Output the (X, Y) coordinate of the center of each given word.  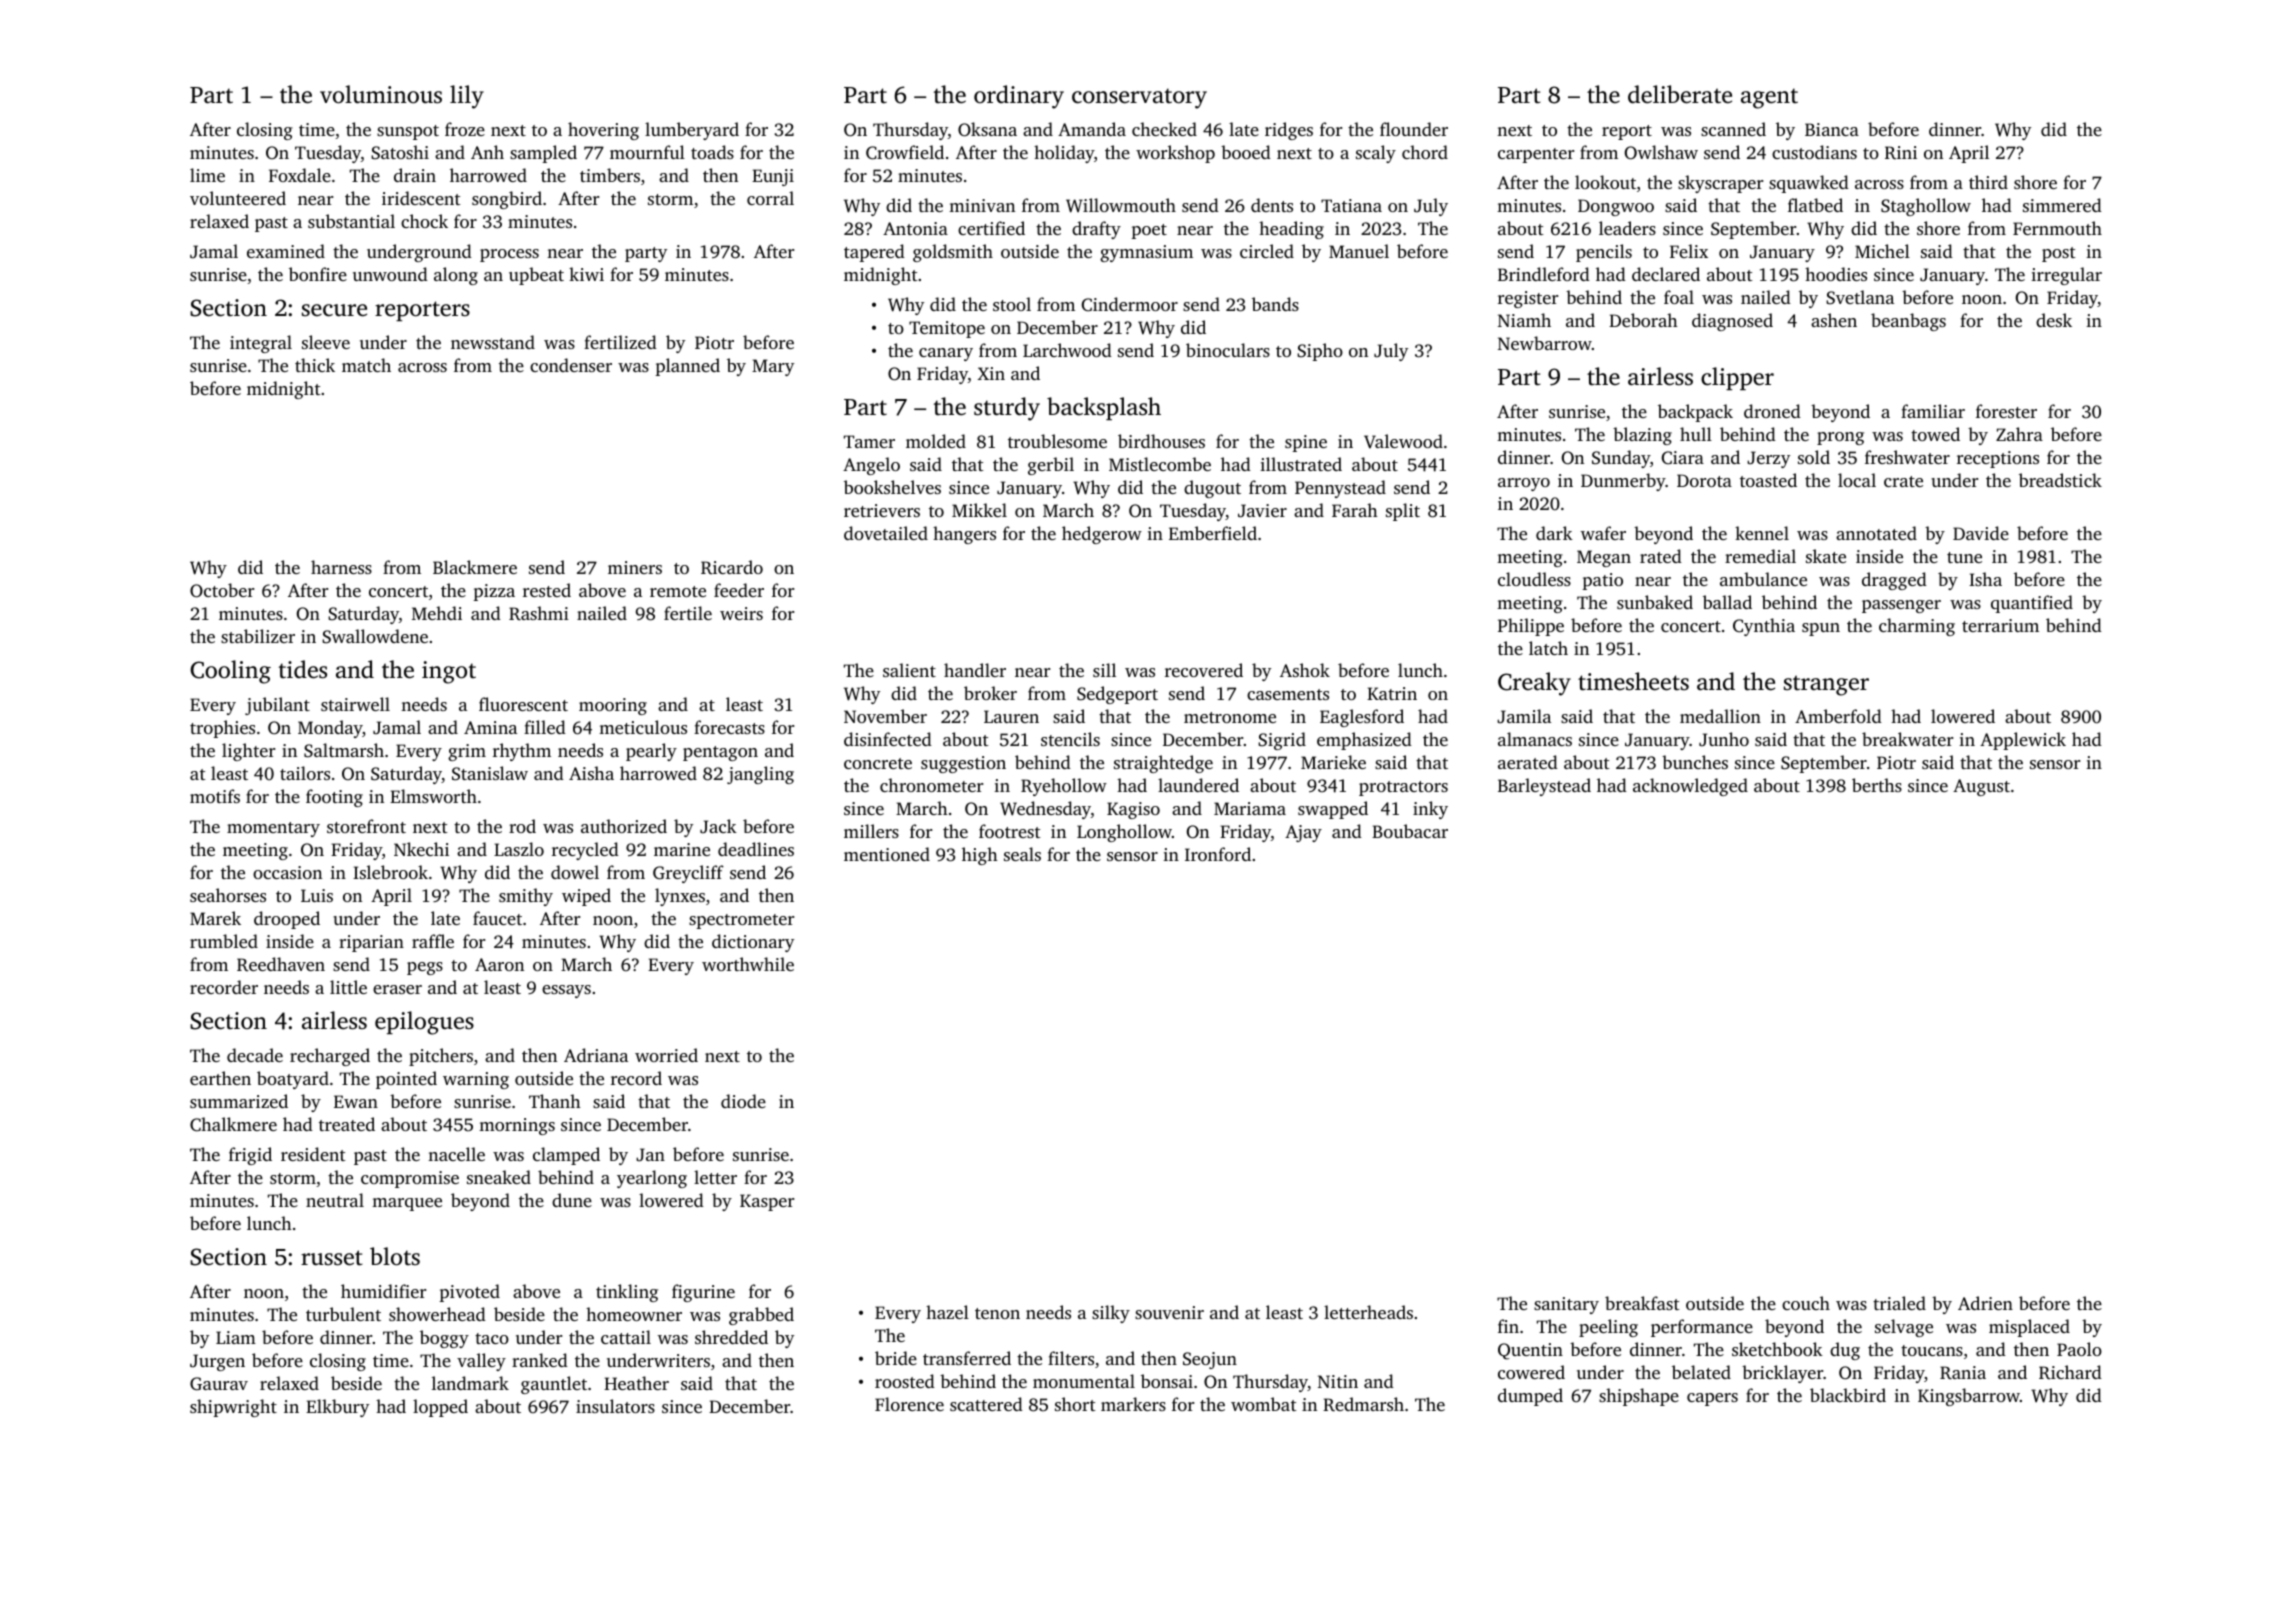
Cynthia (1764, 627)
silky (1111, 1314)
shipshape (1639, 1397)
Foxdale (300, 175)
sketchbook (1777, 1349)
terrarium (2000, 625)
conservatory (1139, 98)
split (1403, 512)
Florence (909, 1404)
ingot (449, 672)
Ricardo (732, 567)
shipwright (233, 1408)
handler (975, 670)
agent (1769, 98)
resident (313, 1154)
